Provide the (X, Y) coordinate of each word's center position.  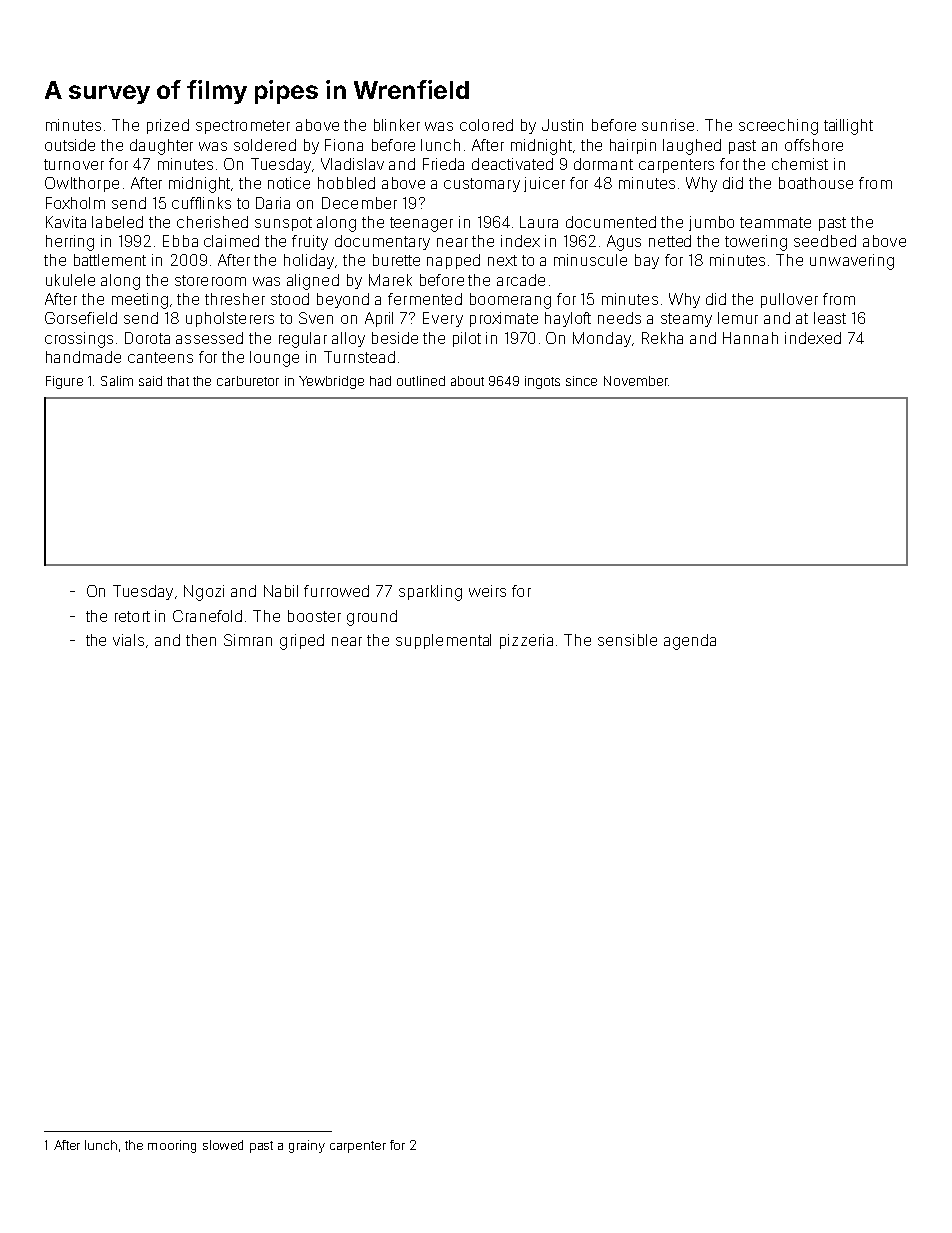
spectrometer (243, 127)
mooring (172, 1146)
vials (128, 640)
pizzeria (526, 641)
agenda (690, 642)
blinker (397, 125)
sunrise (668, 125)
